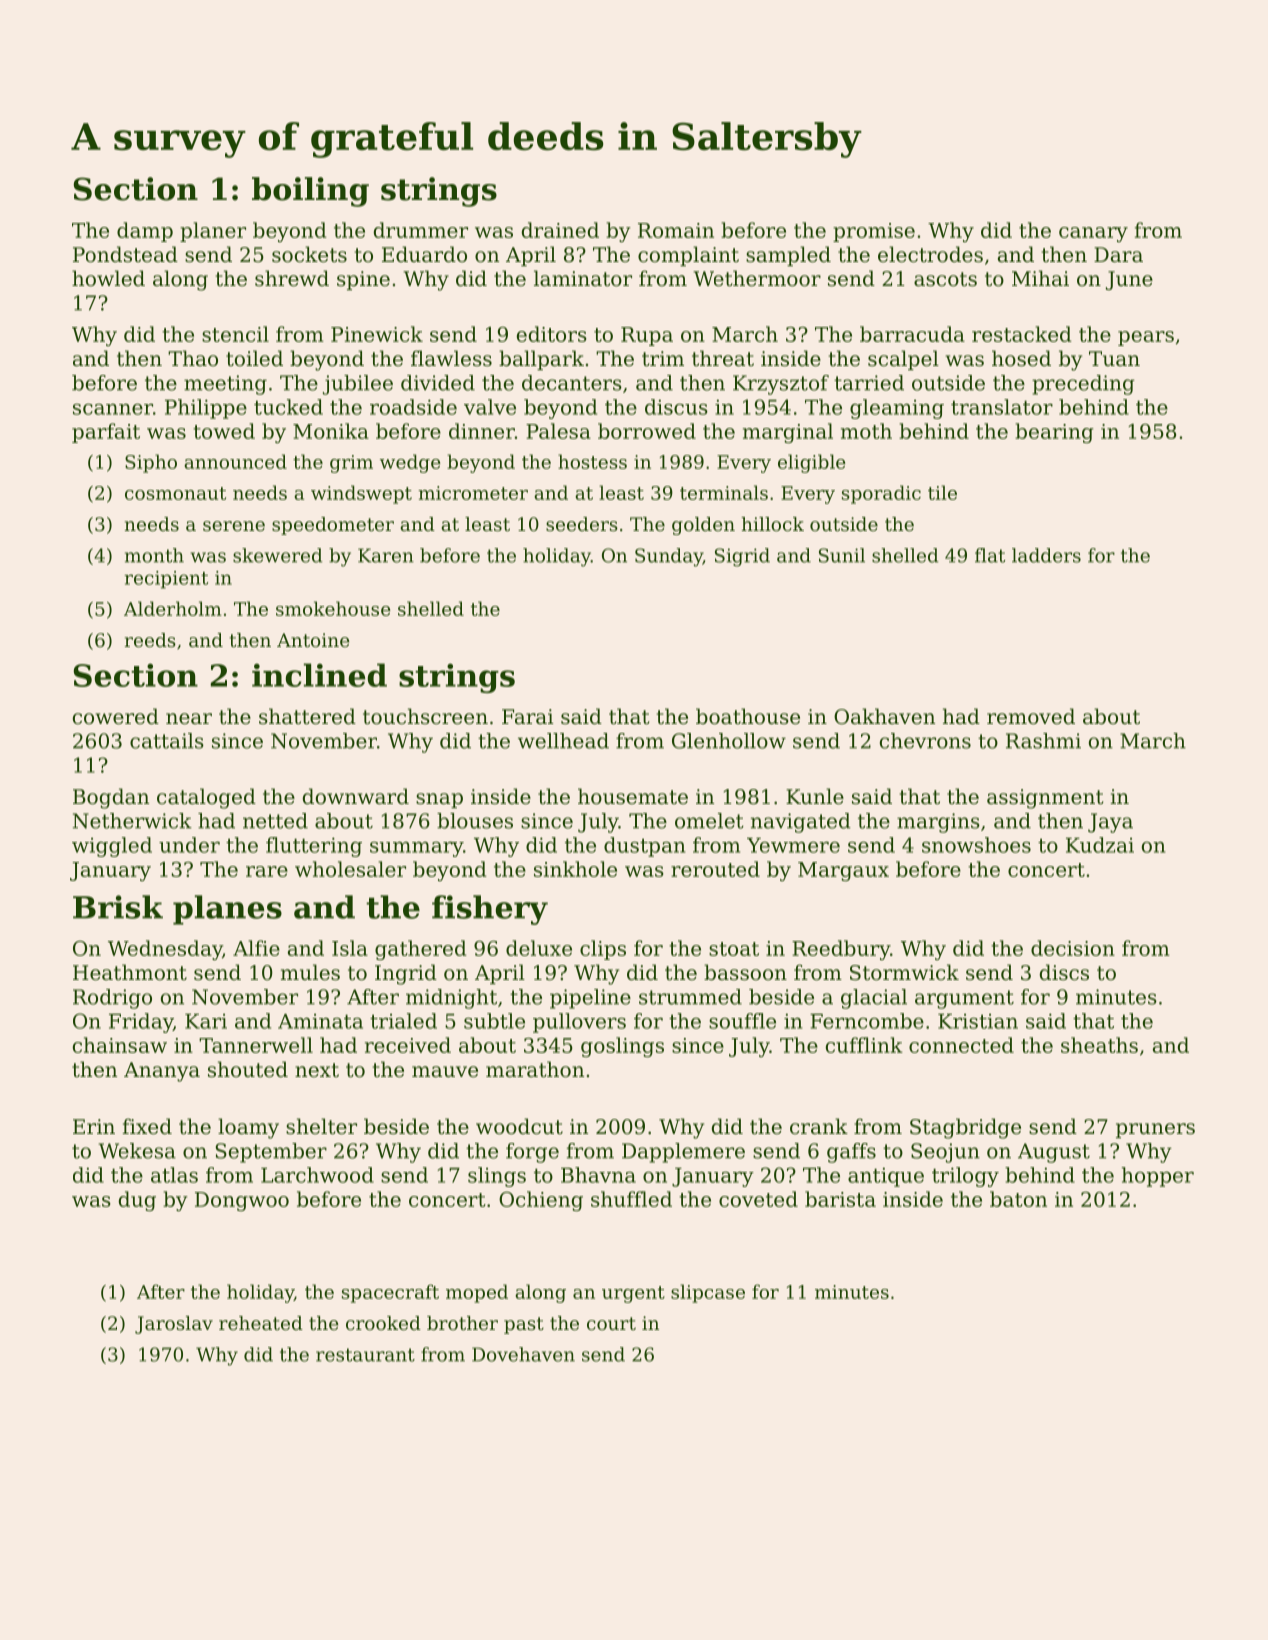 This page has width=1268, height=1640. What do you see at coordinates (254, 358) in the page?
I see `toiled` at bounding box center [254, 358].
